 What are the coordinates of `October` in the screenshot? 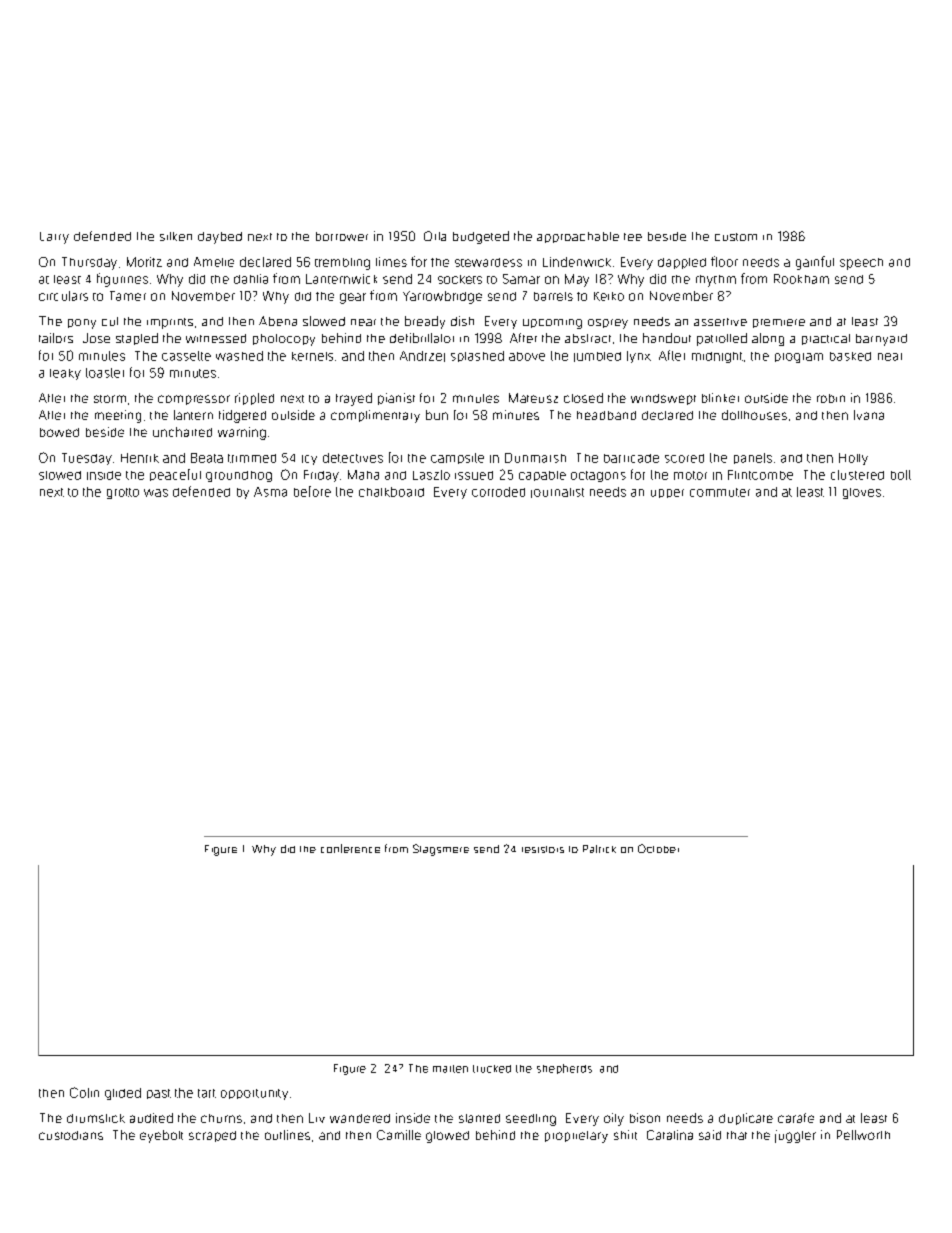 It's located at (658, 848).
